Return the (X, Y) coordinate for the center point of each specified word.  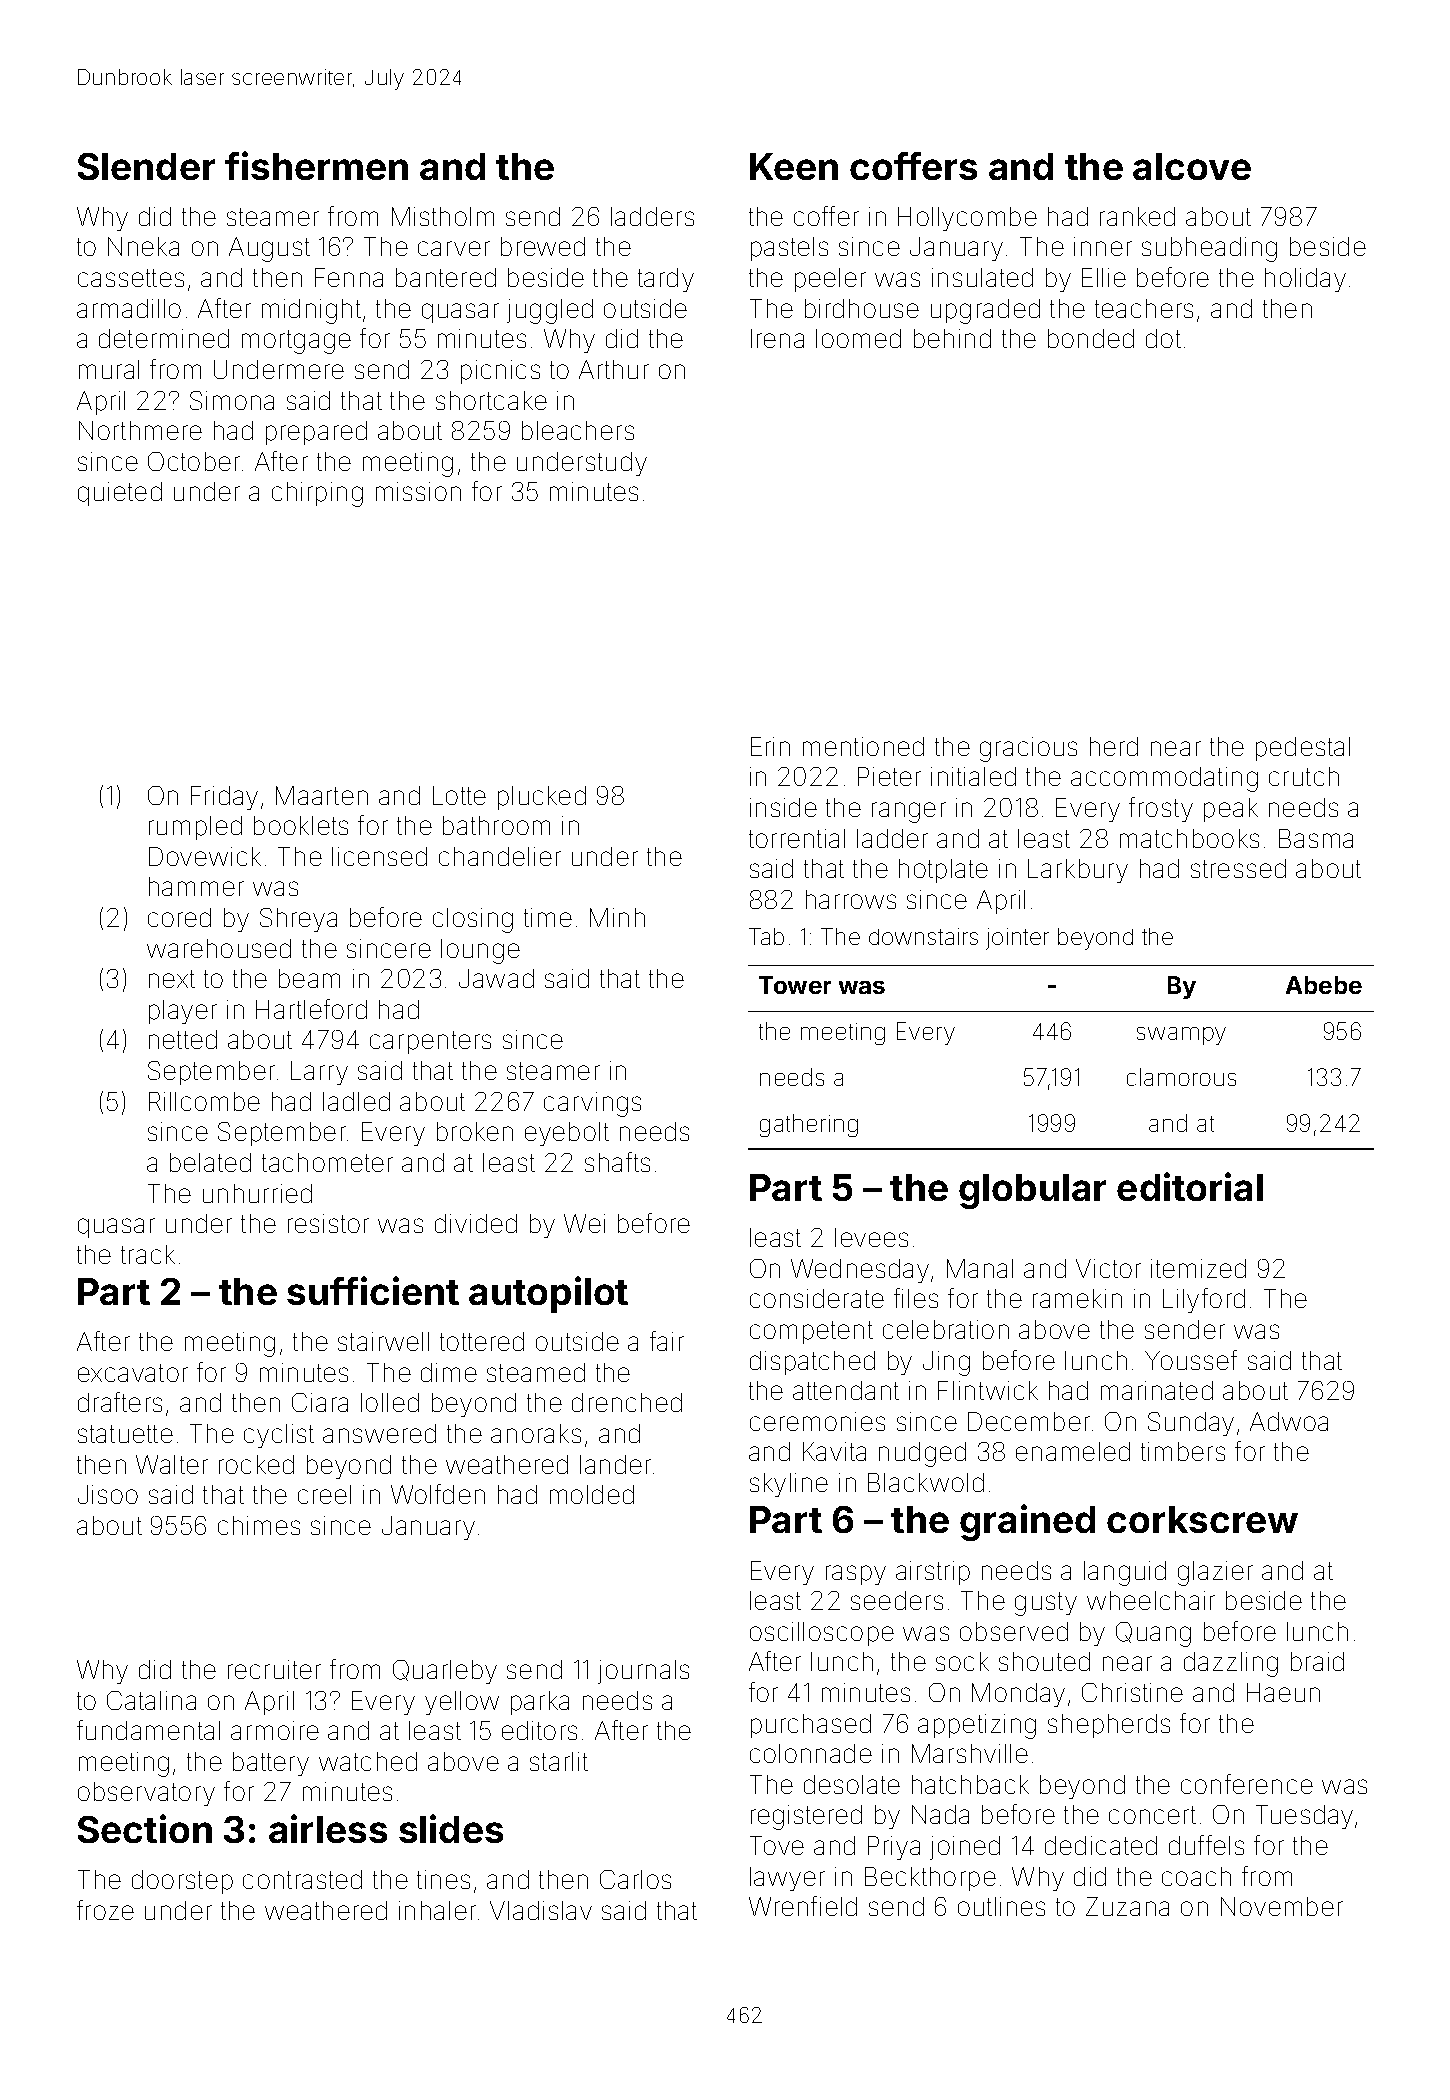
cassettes (131, 278)
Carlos (635, 1879)
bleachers (578, 430)
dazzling (1231, 1664)
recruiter (274, 1669)
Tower (795, 985)
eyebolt (567, 1134)
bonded (1091, 338)
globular (1032, 1191)
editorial (1190, 1186)
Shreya (298, 920)
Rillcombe (204, 1101)
